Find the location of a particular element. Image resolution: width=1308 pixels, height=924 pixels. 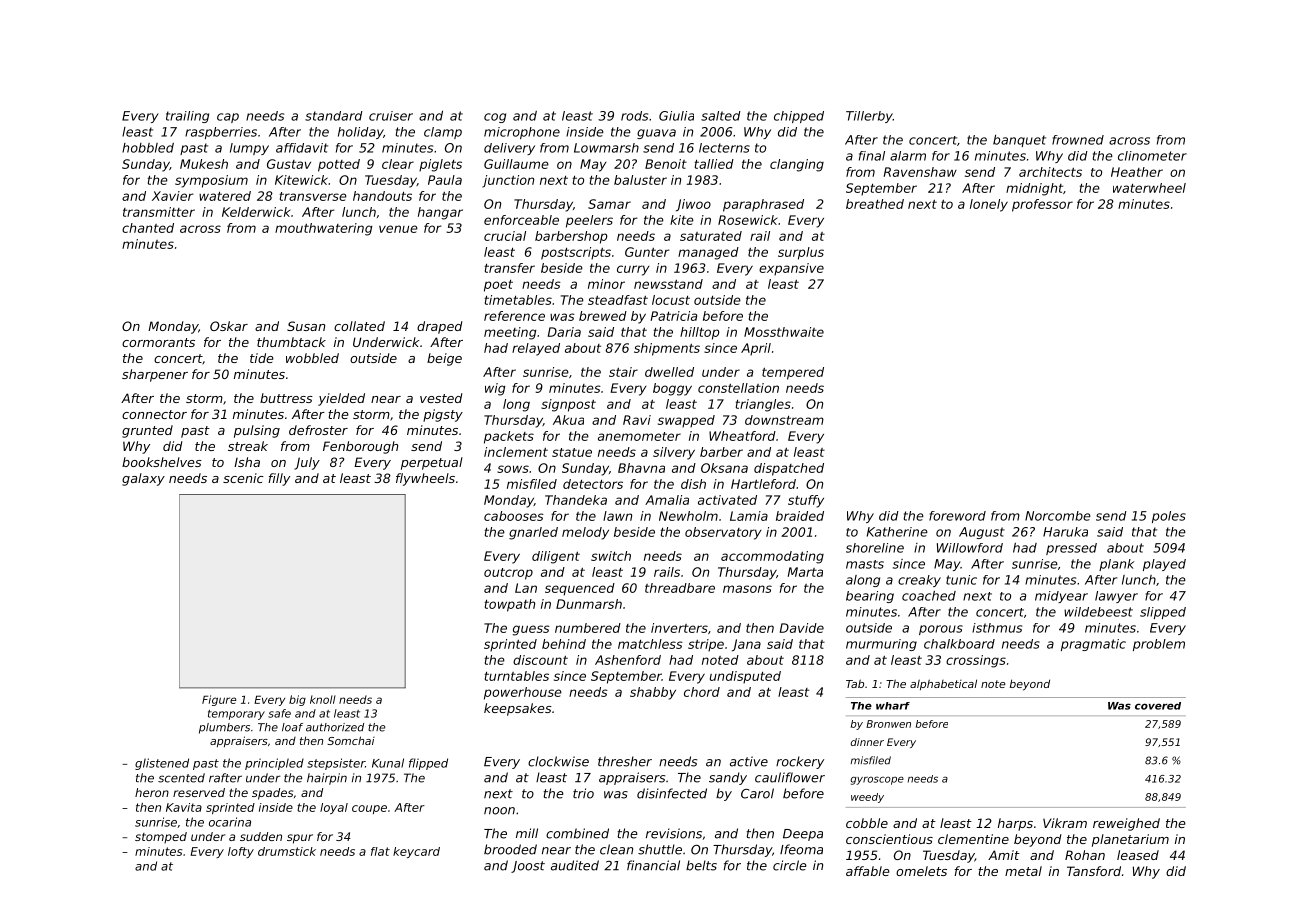

salted is located at coordinates (721, 116).
